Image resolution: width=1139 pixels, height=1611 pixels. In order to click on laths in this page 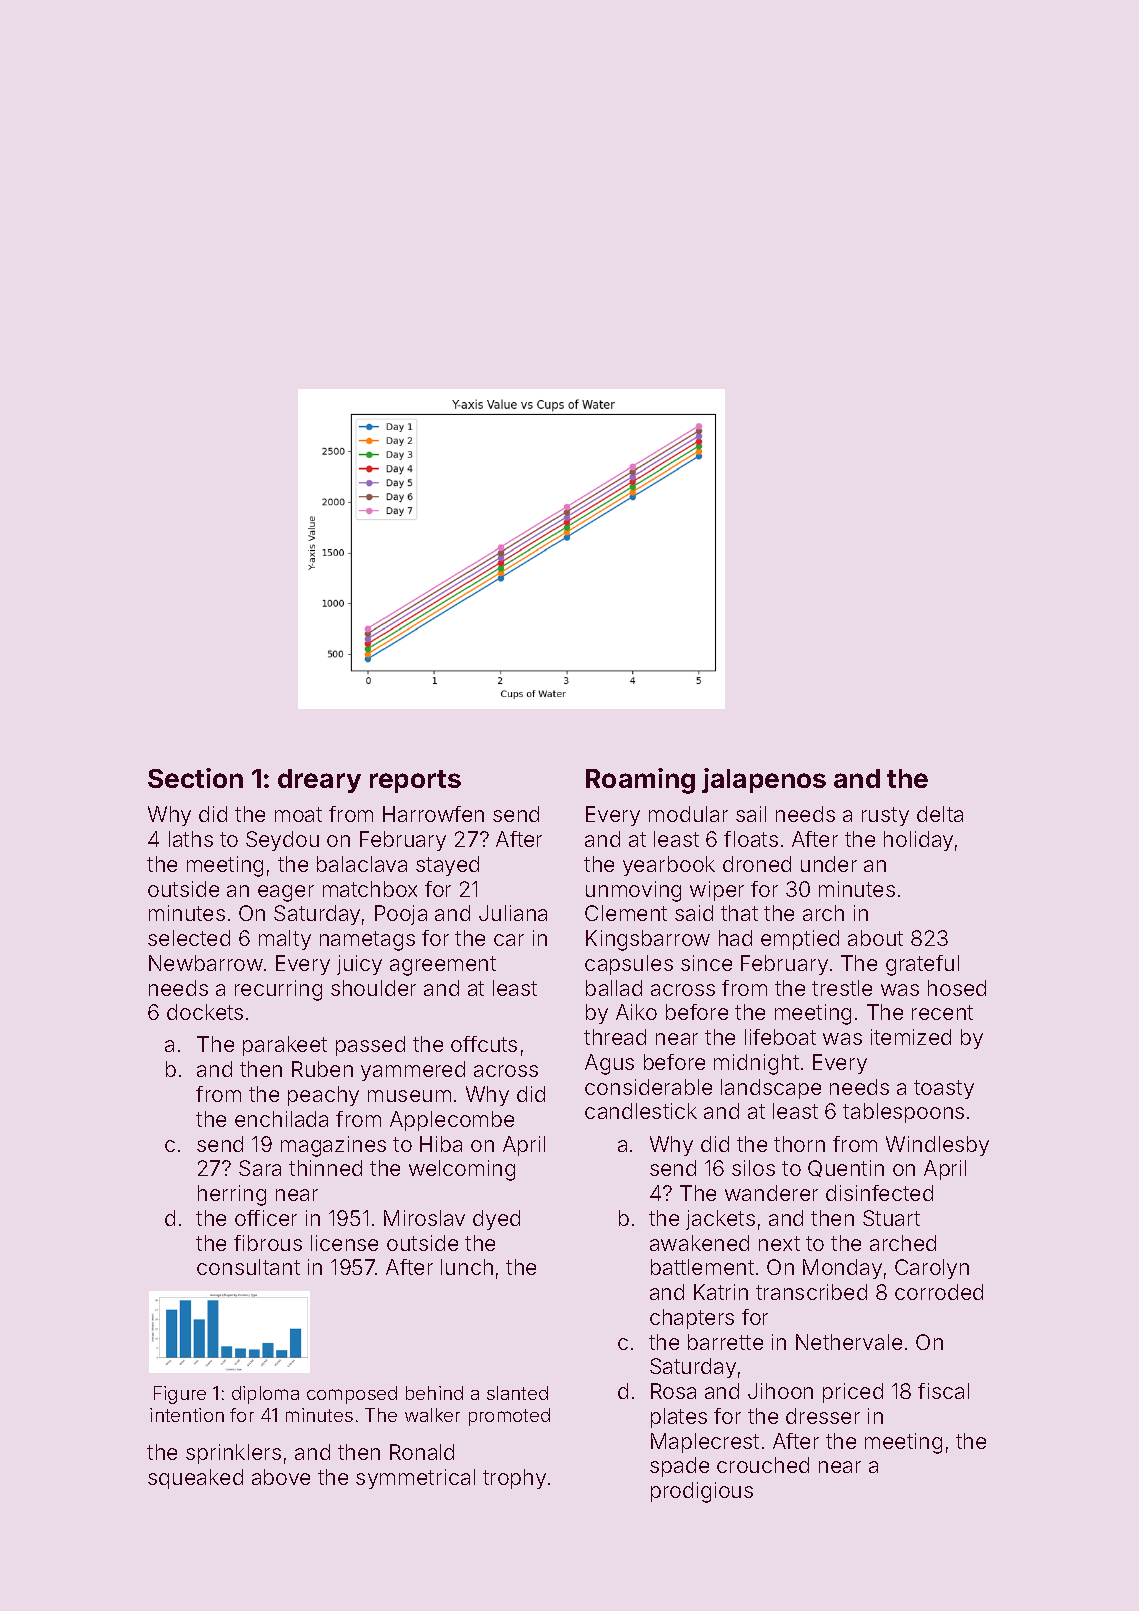, I will do `click(191, 839)`.
